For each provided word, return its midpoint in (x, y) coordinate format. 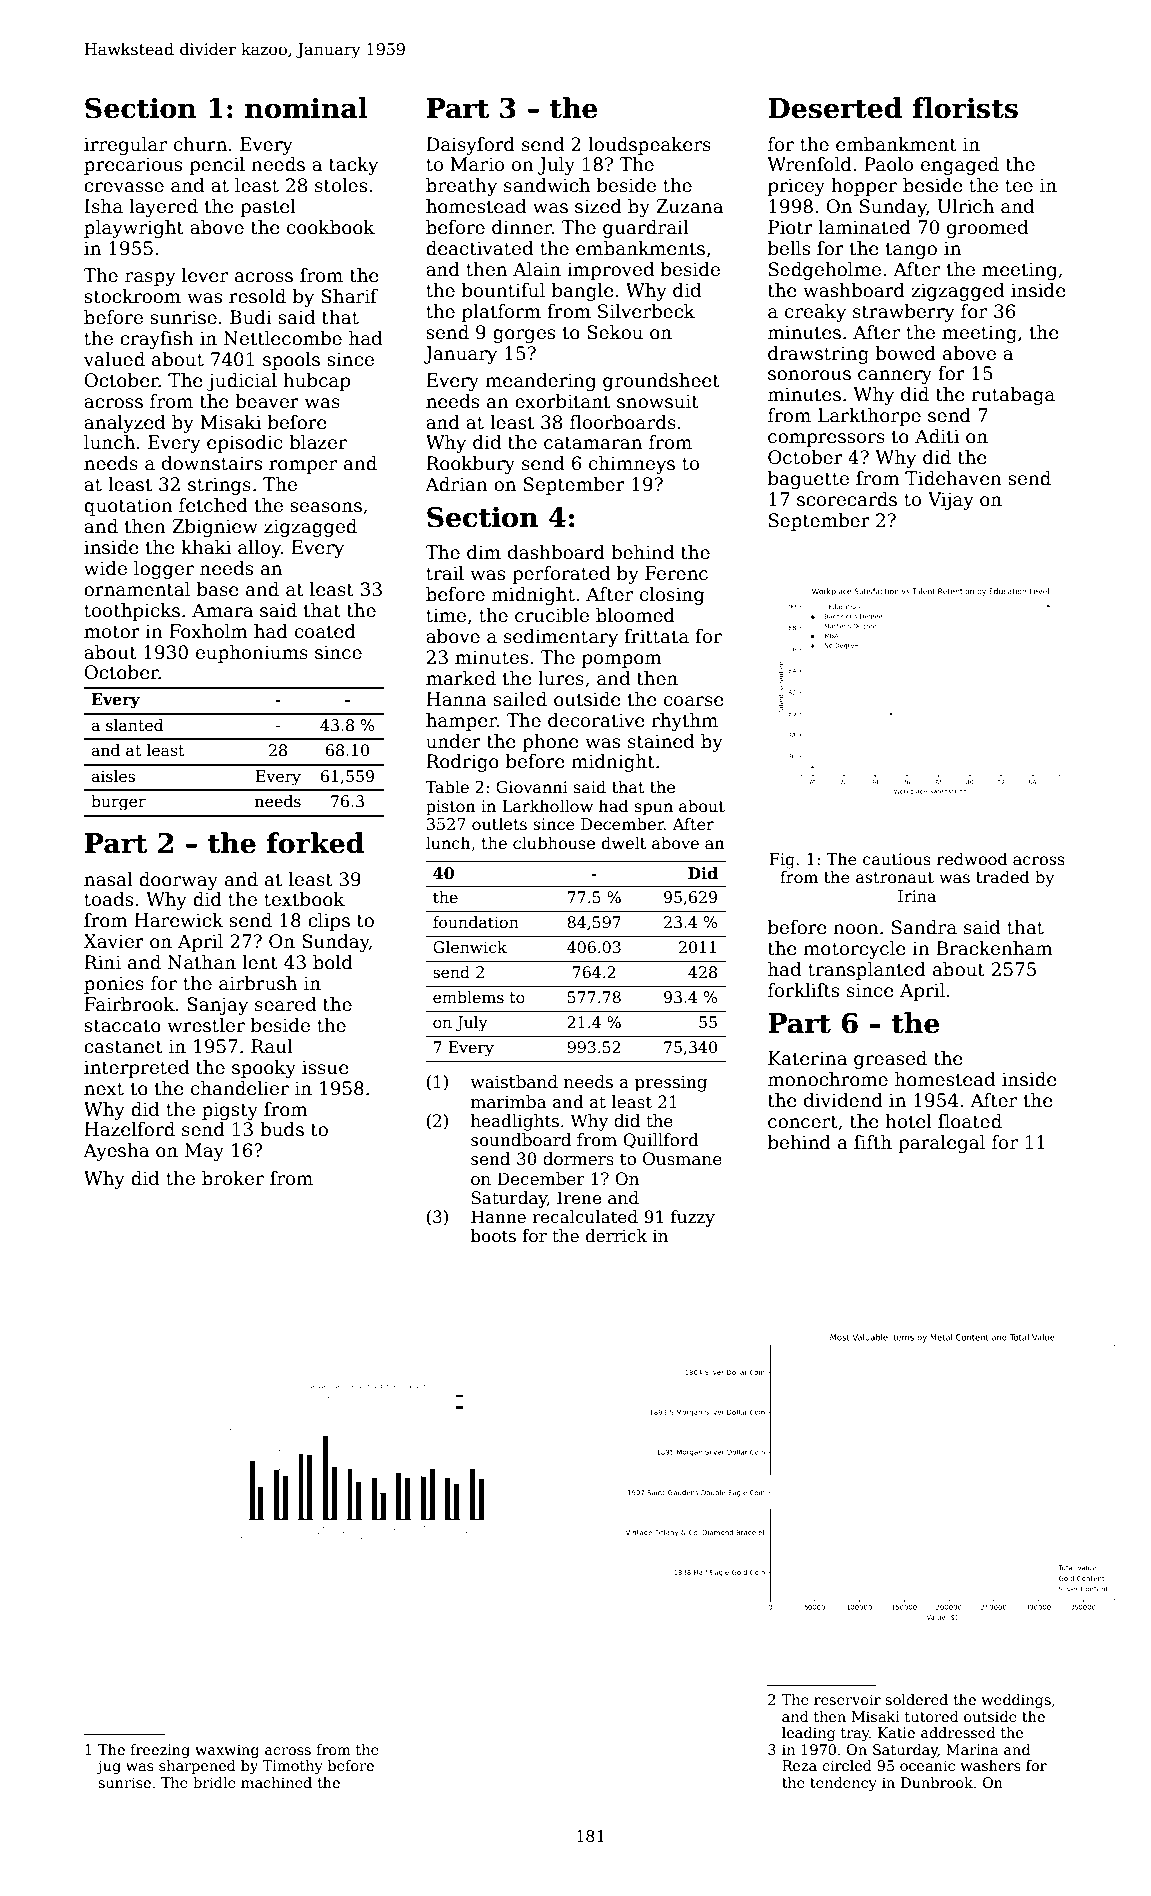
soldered (916, 1699)
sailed (520, 699)
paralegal (941, 1144)
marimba (509, 1102)
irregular (125, 146)
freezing (160, 1751)
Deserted (835, 108)
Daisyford (470, 146)
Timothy (292, 1767)
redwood (972, 859)
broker (233, 1178)
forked (315, 843)
